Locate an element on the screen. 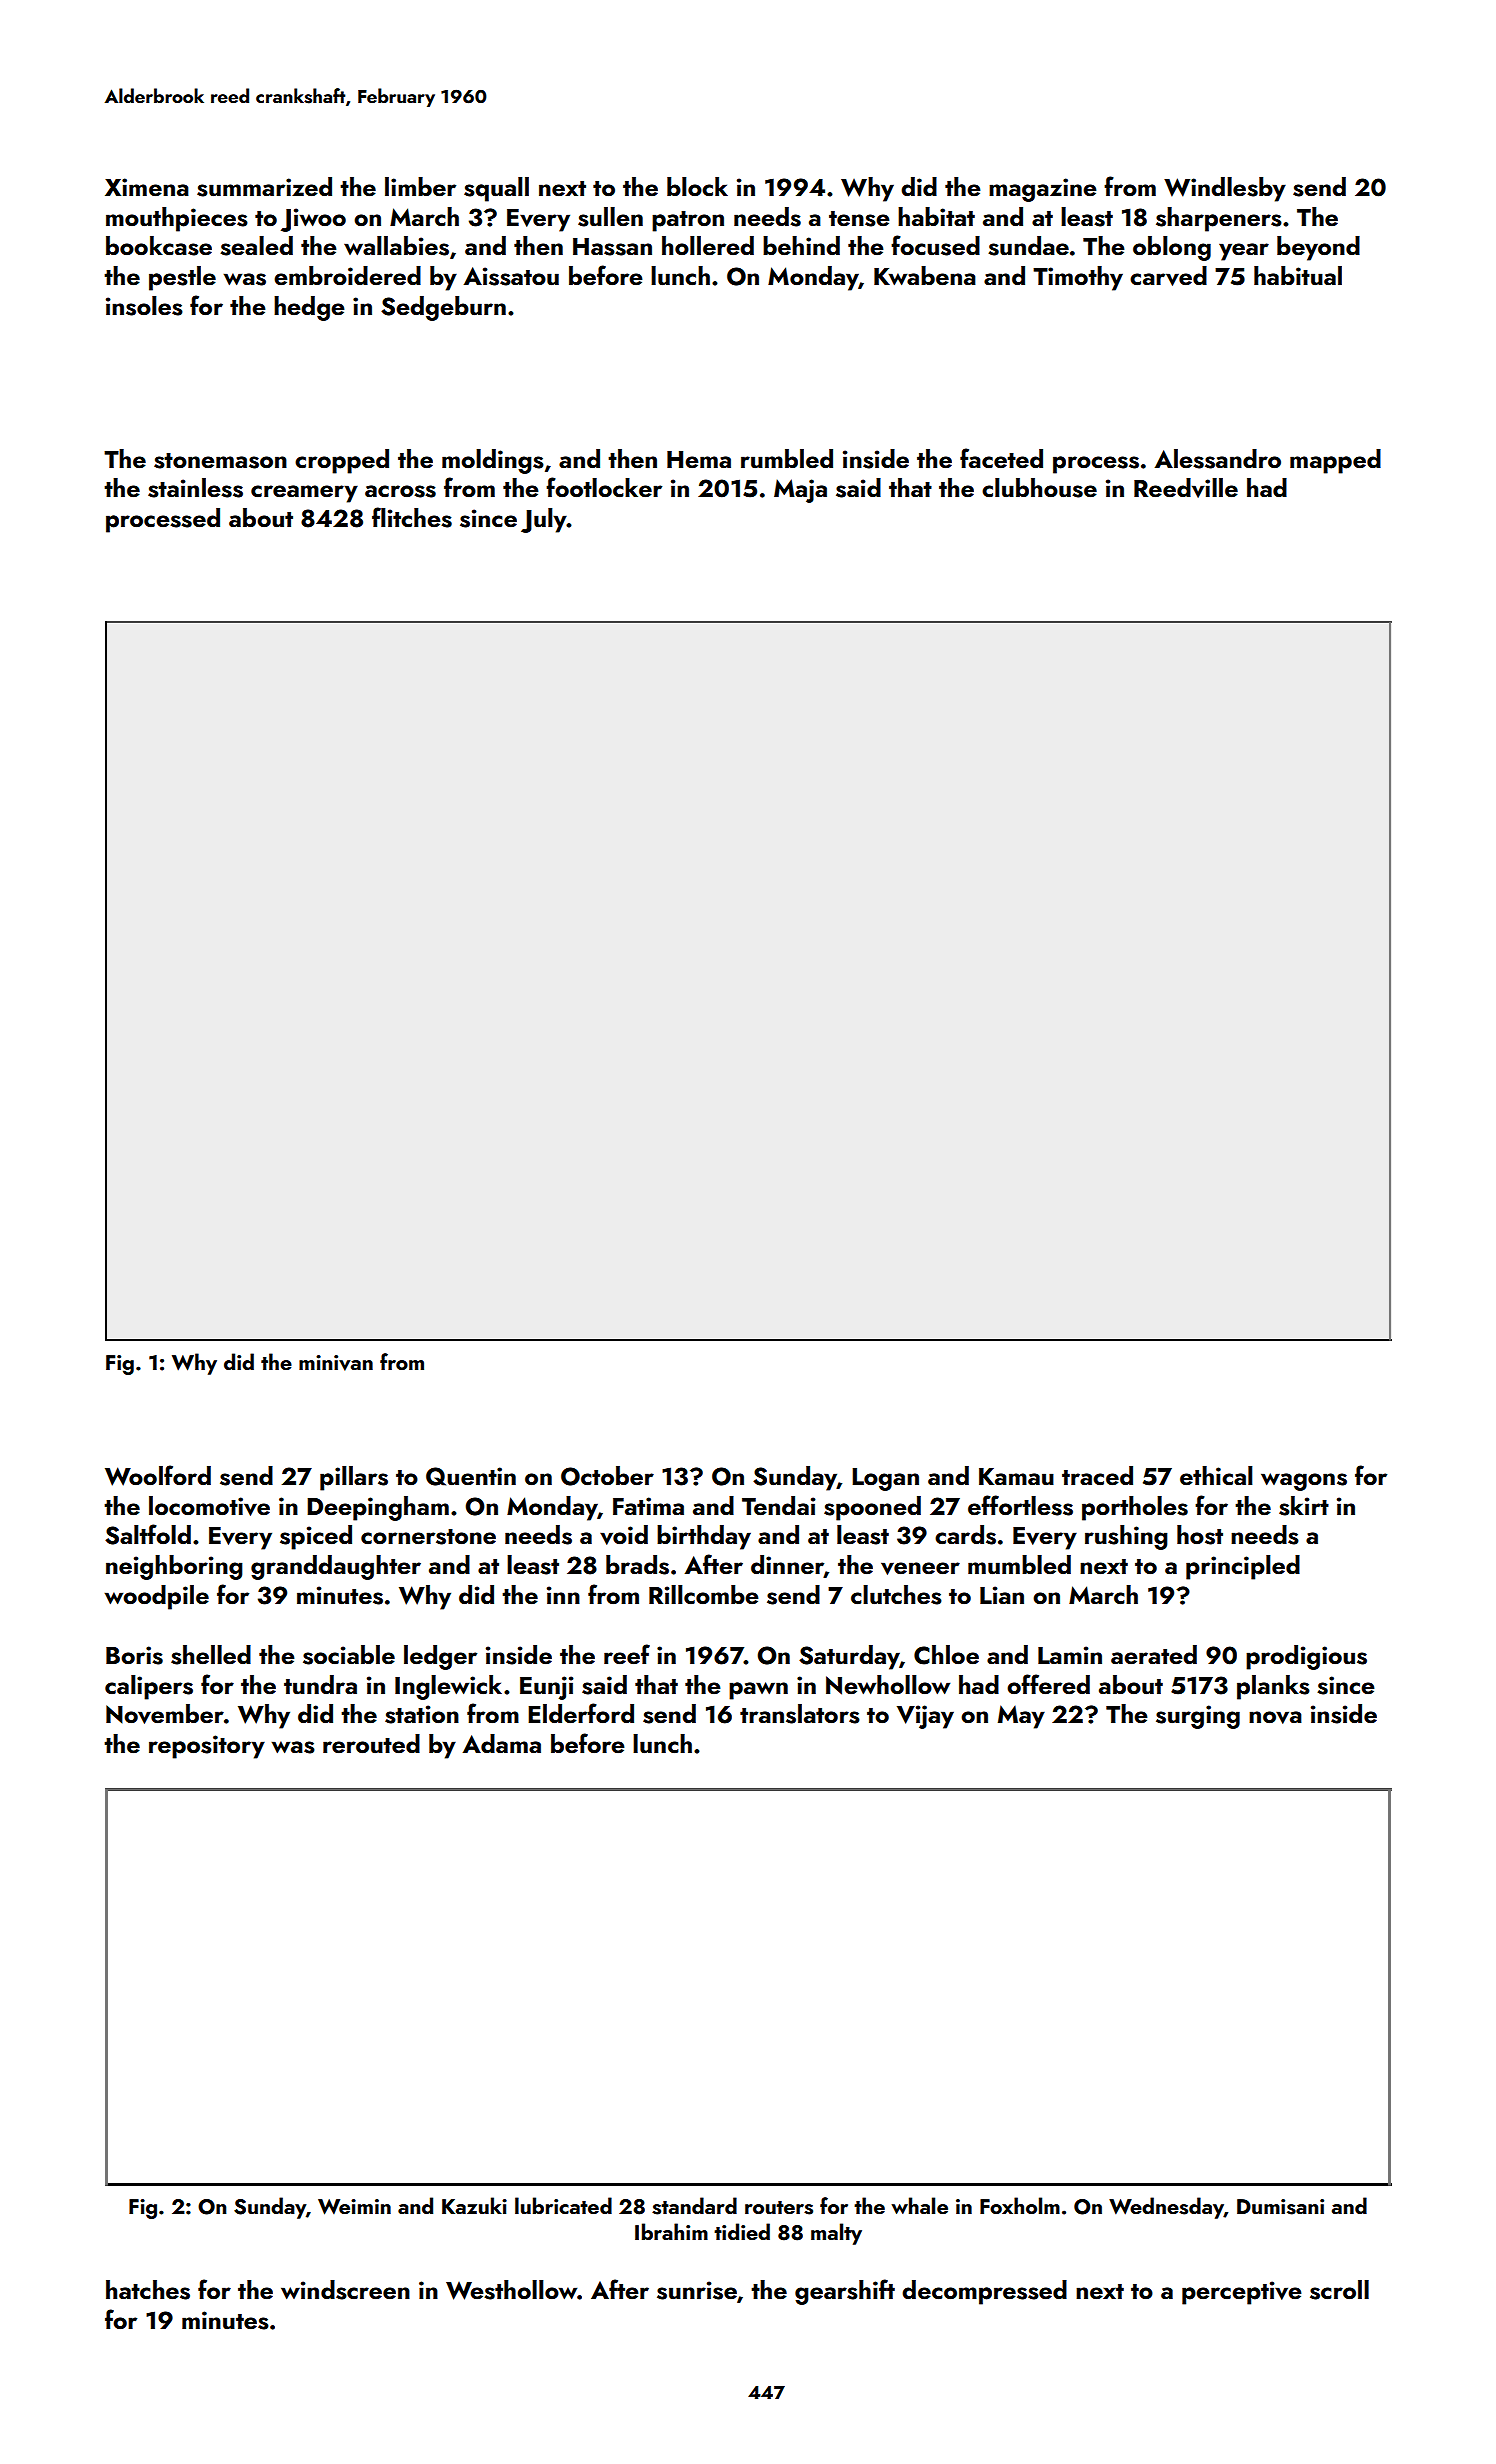 The image size is (1496, 2464). clubhouse is located at coordinates (1039, 488).
